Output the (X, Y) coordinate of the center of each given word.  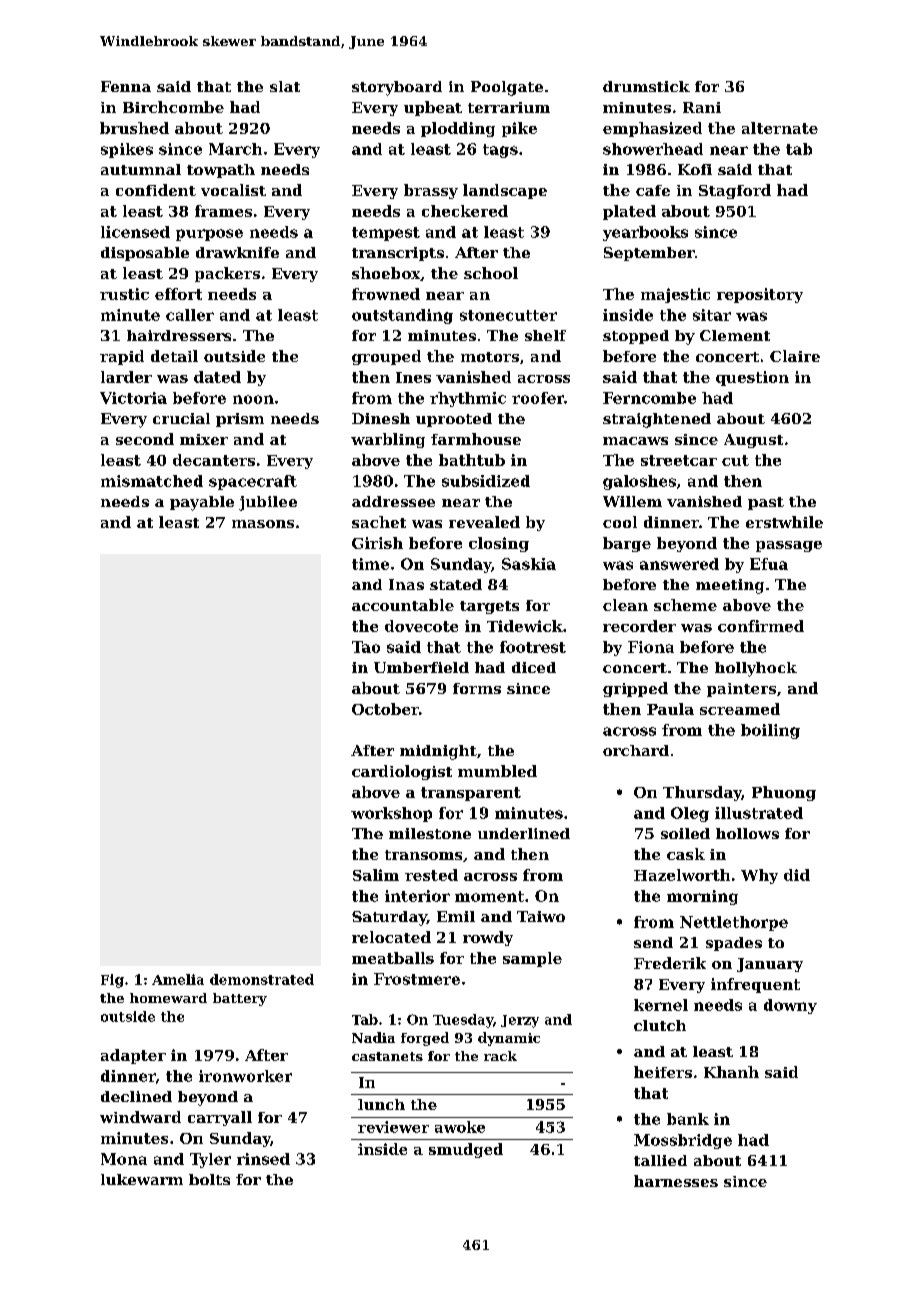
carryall (220, 1118)
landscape (505, 191)
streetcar (679, 460)
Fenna (126, 86)
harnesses (676, 1181)
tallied (660, 1160)
